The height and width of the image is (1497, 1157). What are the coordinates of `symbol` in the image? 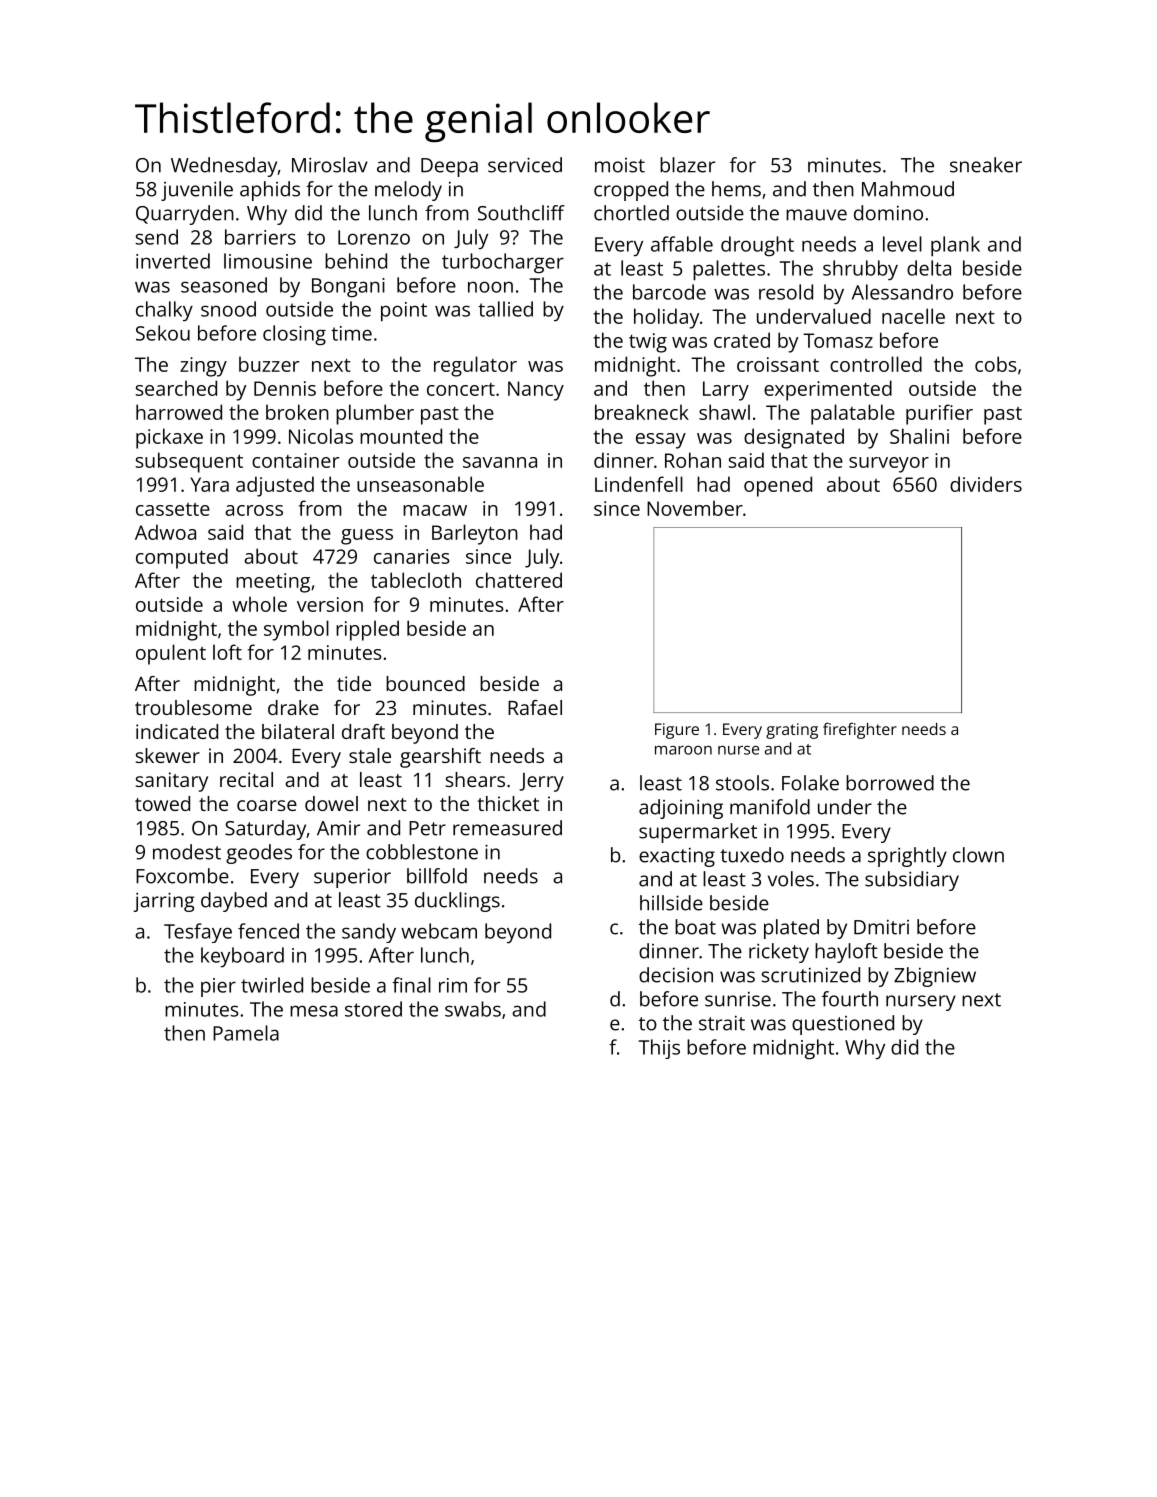 It's located at (296, 630).
